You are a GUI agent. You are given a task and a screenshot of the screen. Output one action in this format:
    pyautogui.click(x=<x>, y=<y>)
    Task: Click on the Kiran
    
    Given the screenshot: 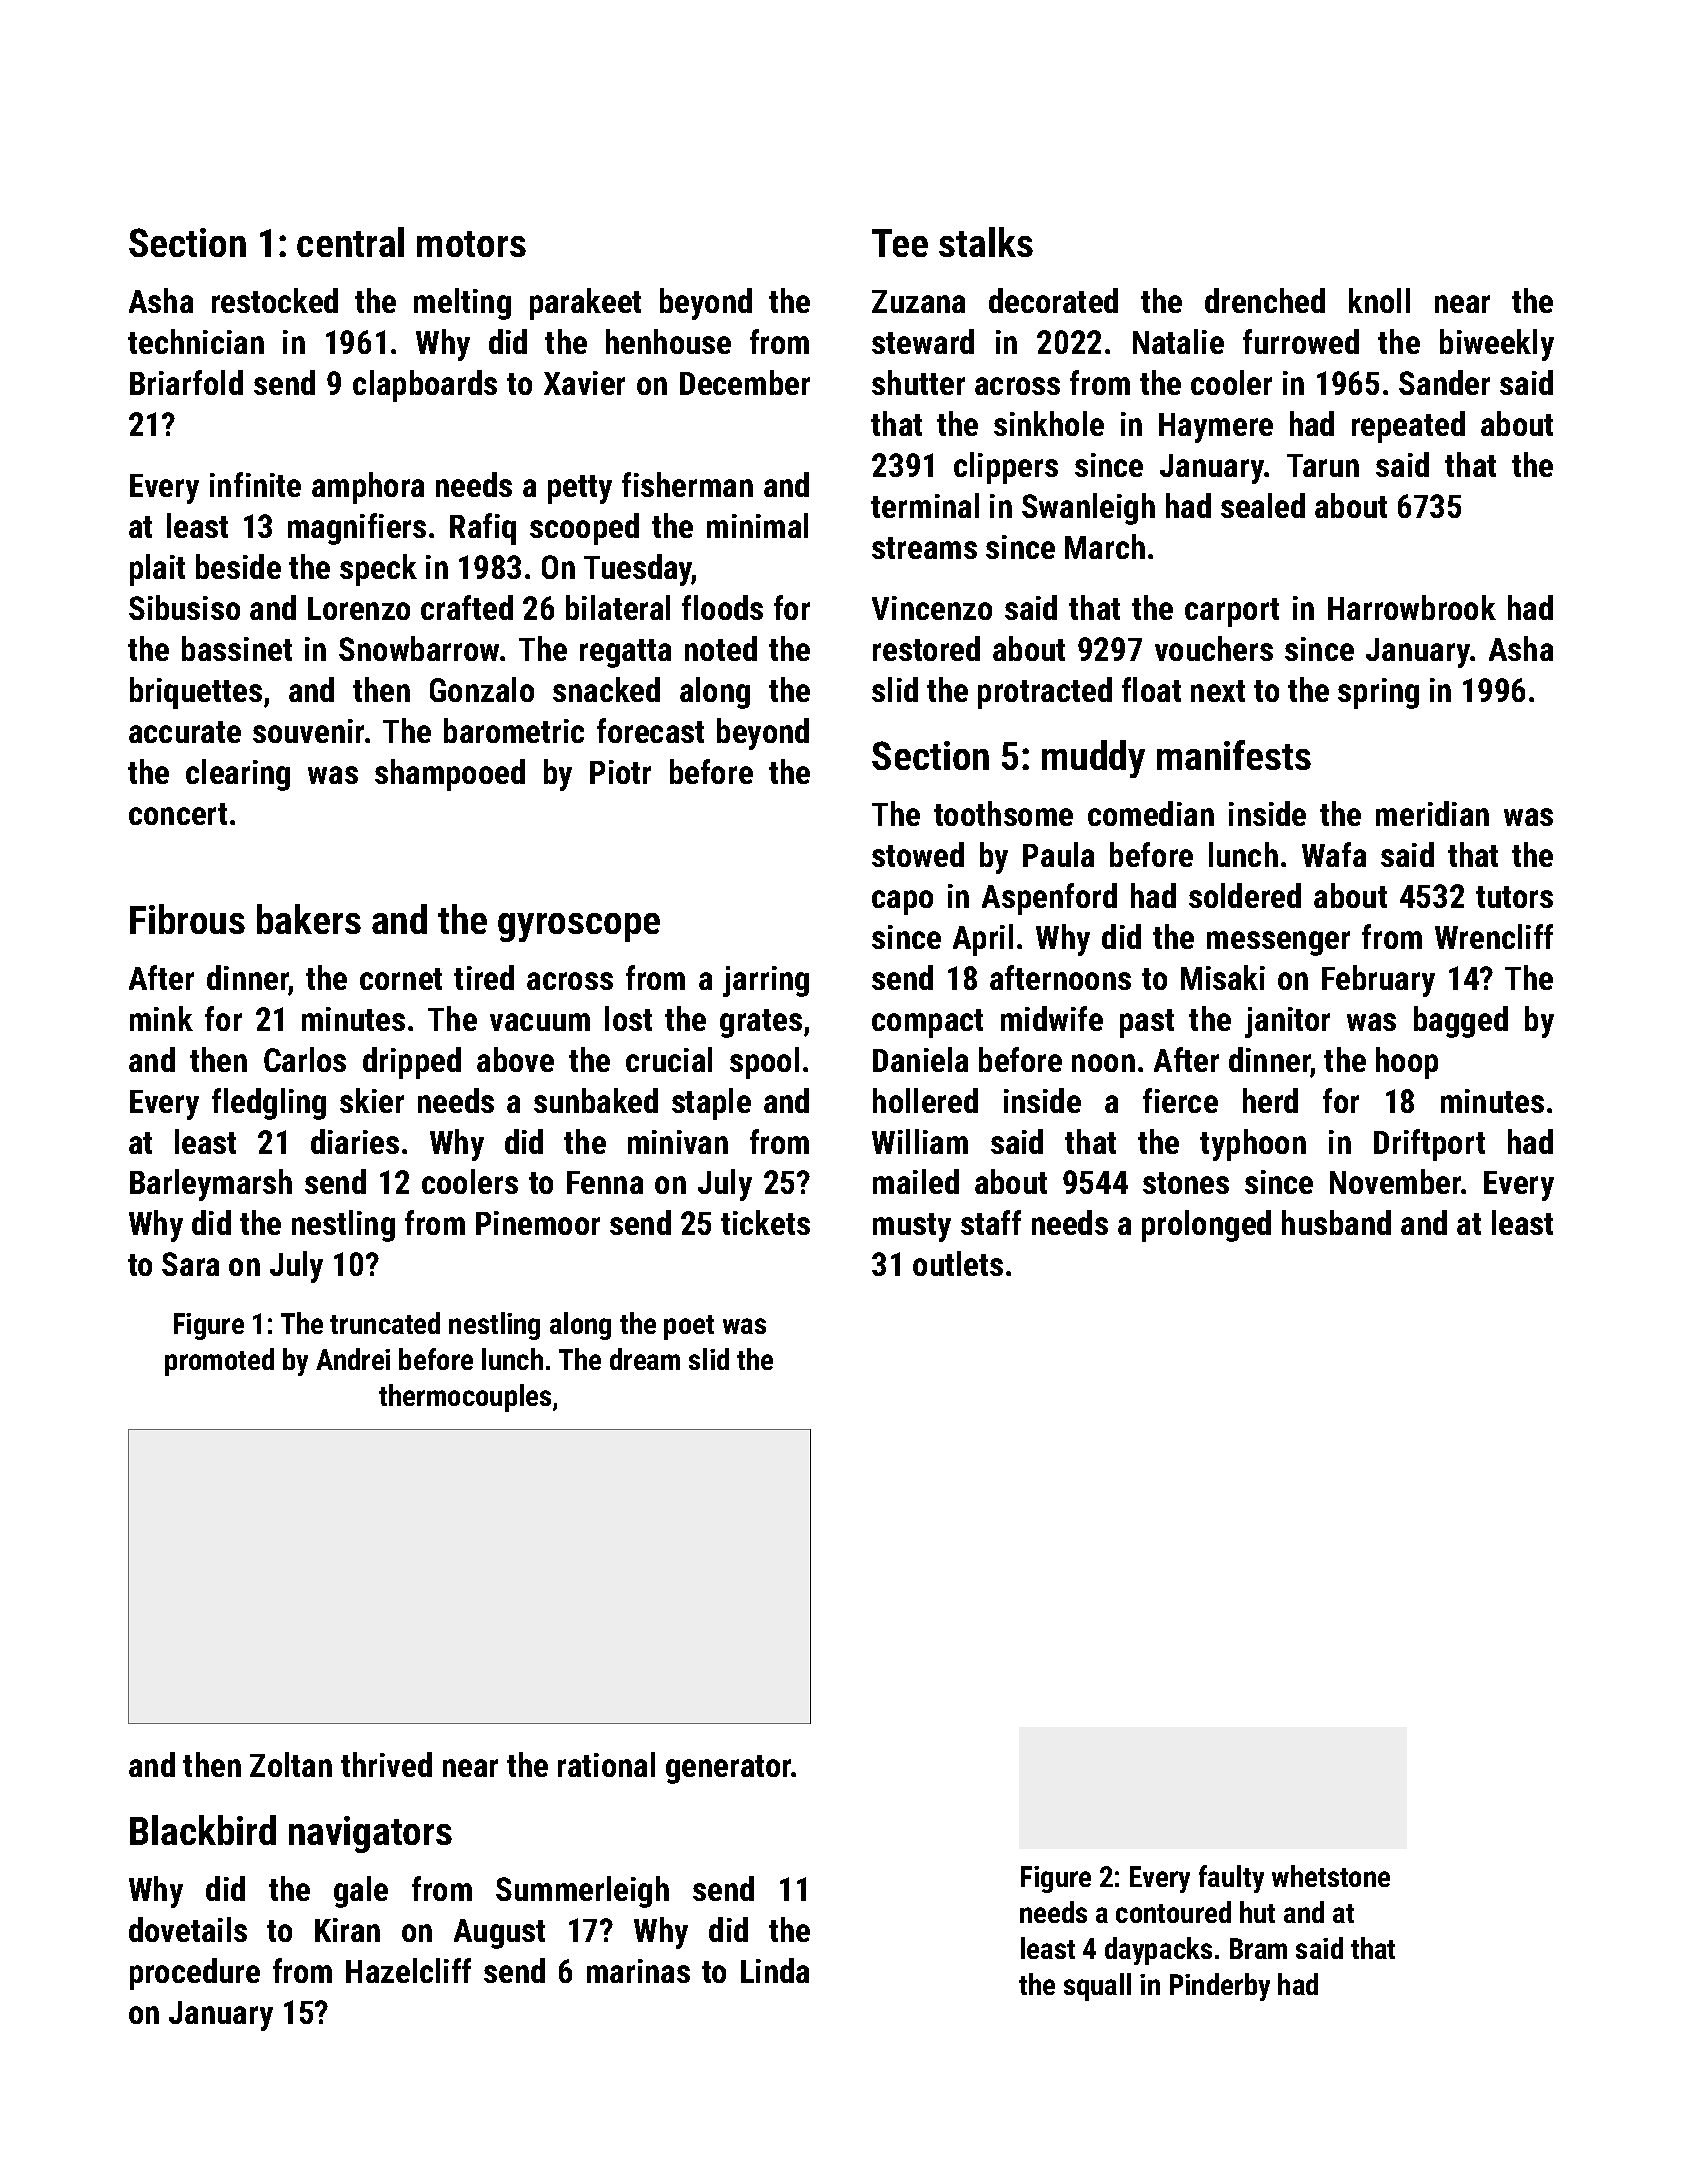 What is the action you would take?
    pyautogui.click(x=347, y=1930)
